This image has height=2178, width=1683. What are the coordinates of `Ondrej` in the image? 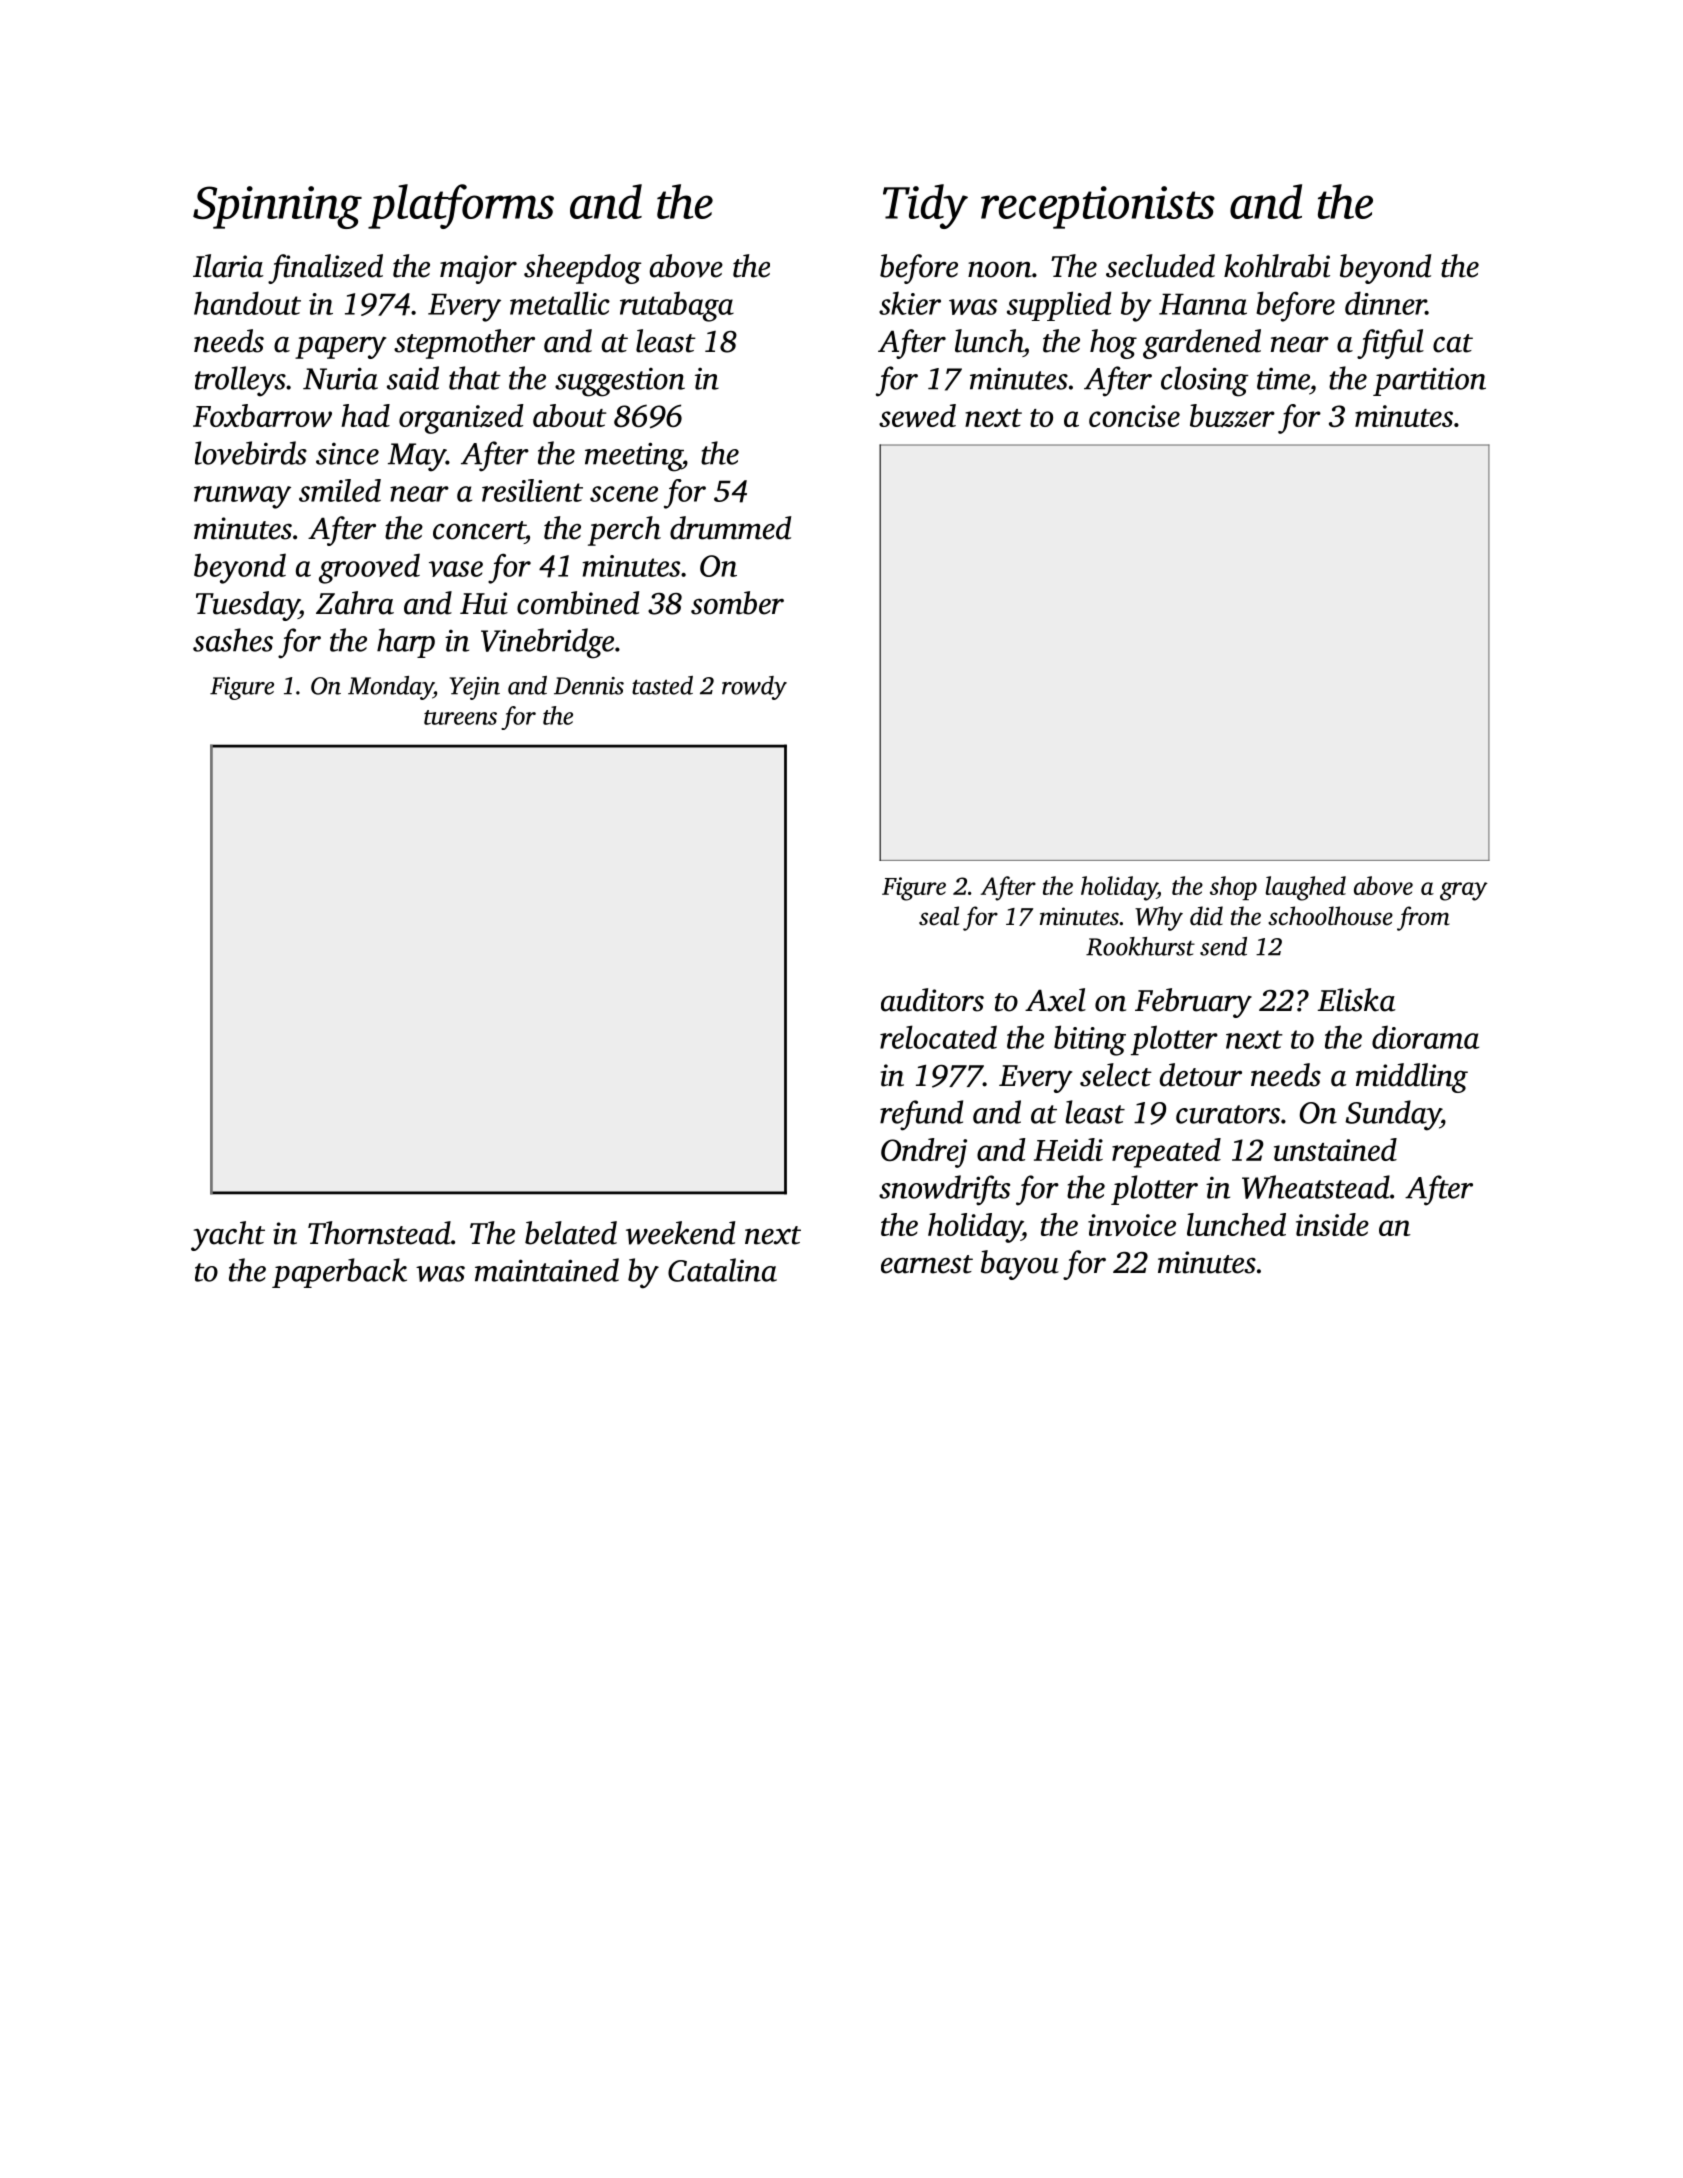 It's located at (924, 1153).
